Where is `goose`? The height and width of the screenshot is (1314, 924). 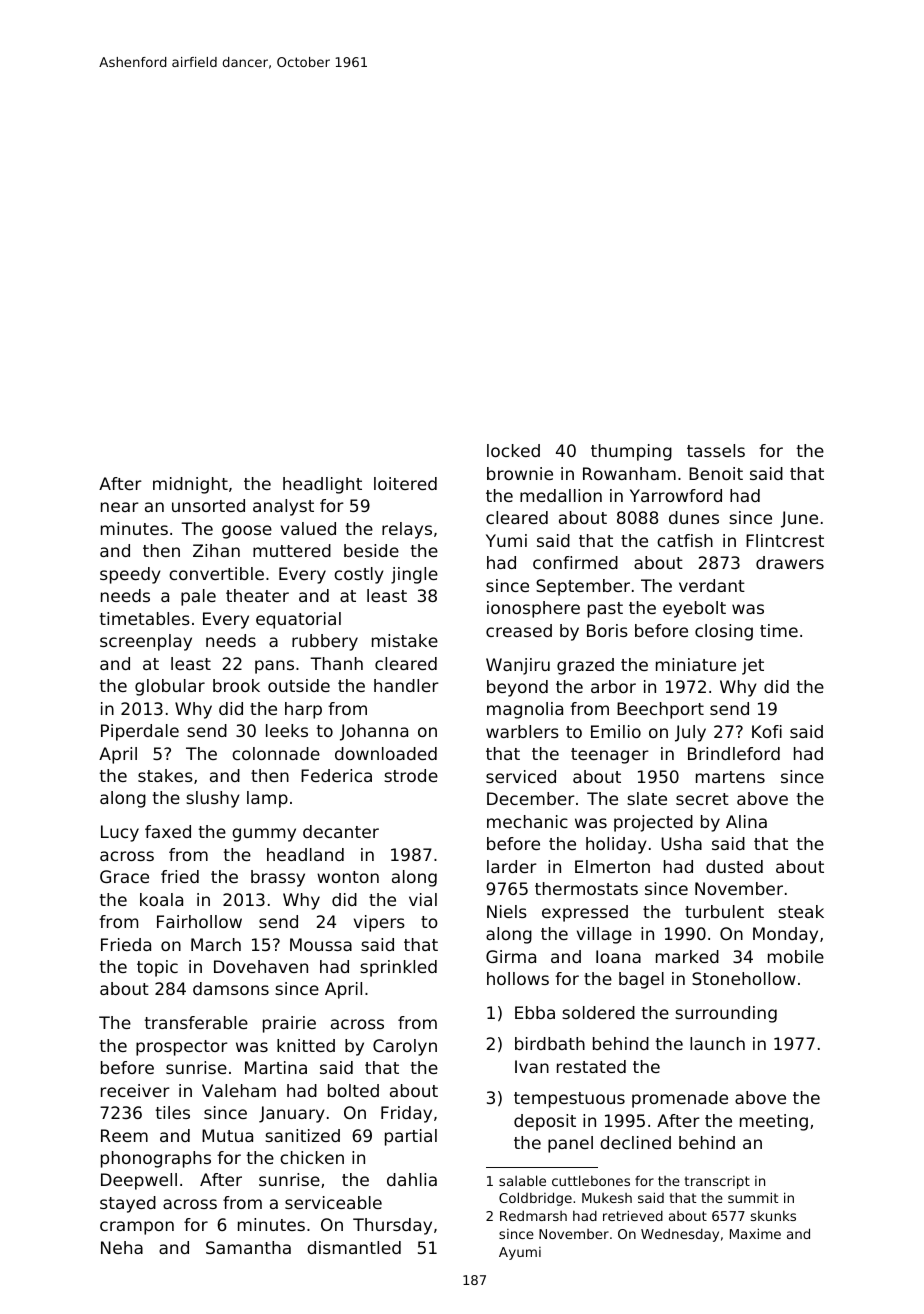 goose is located at coordinates (247, 532).
